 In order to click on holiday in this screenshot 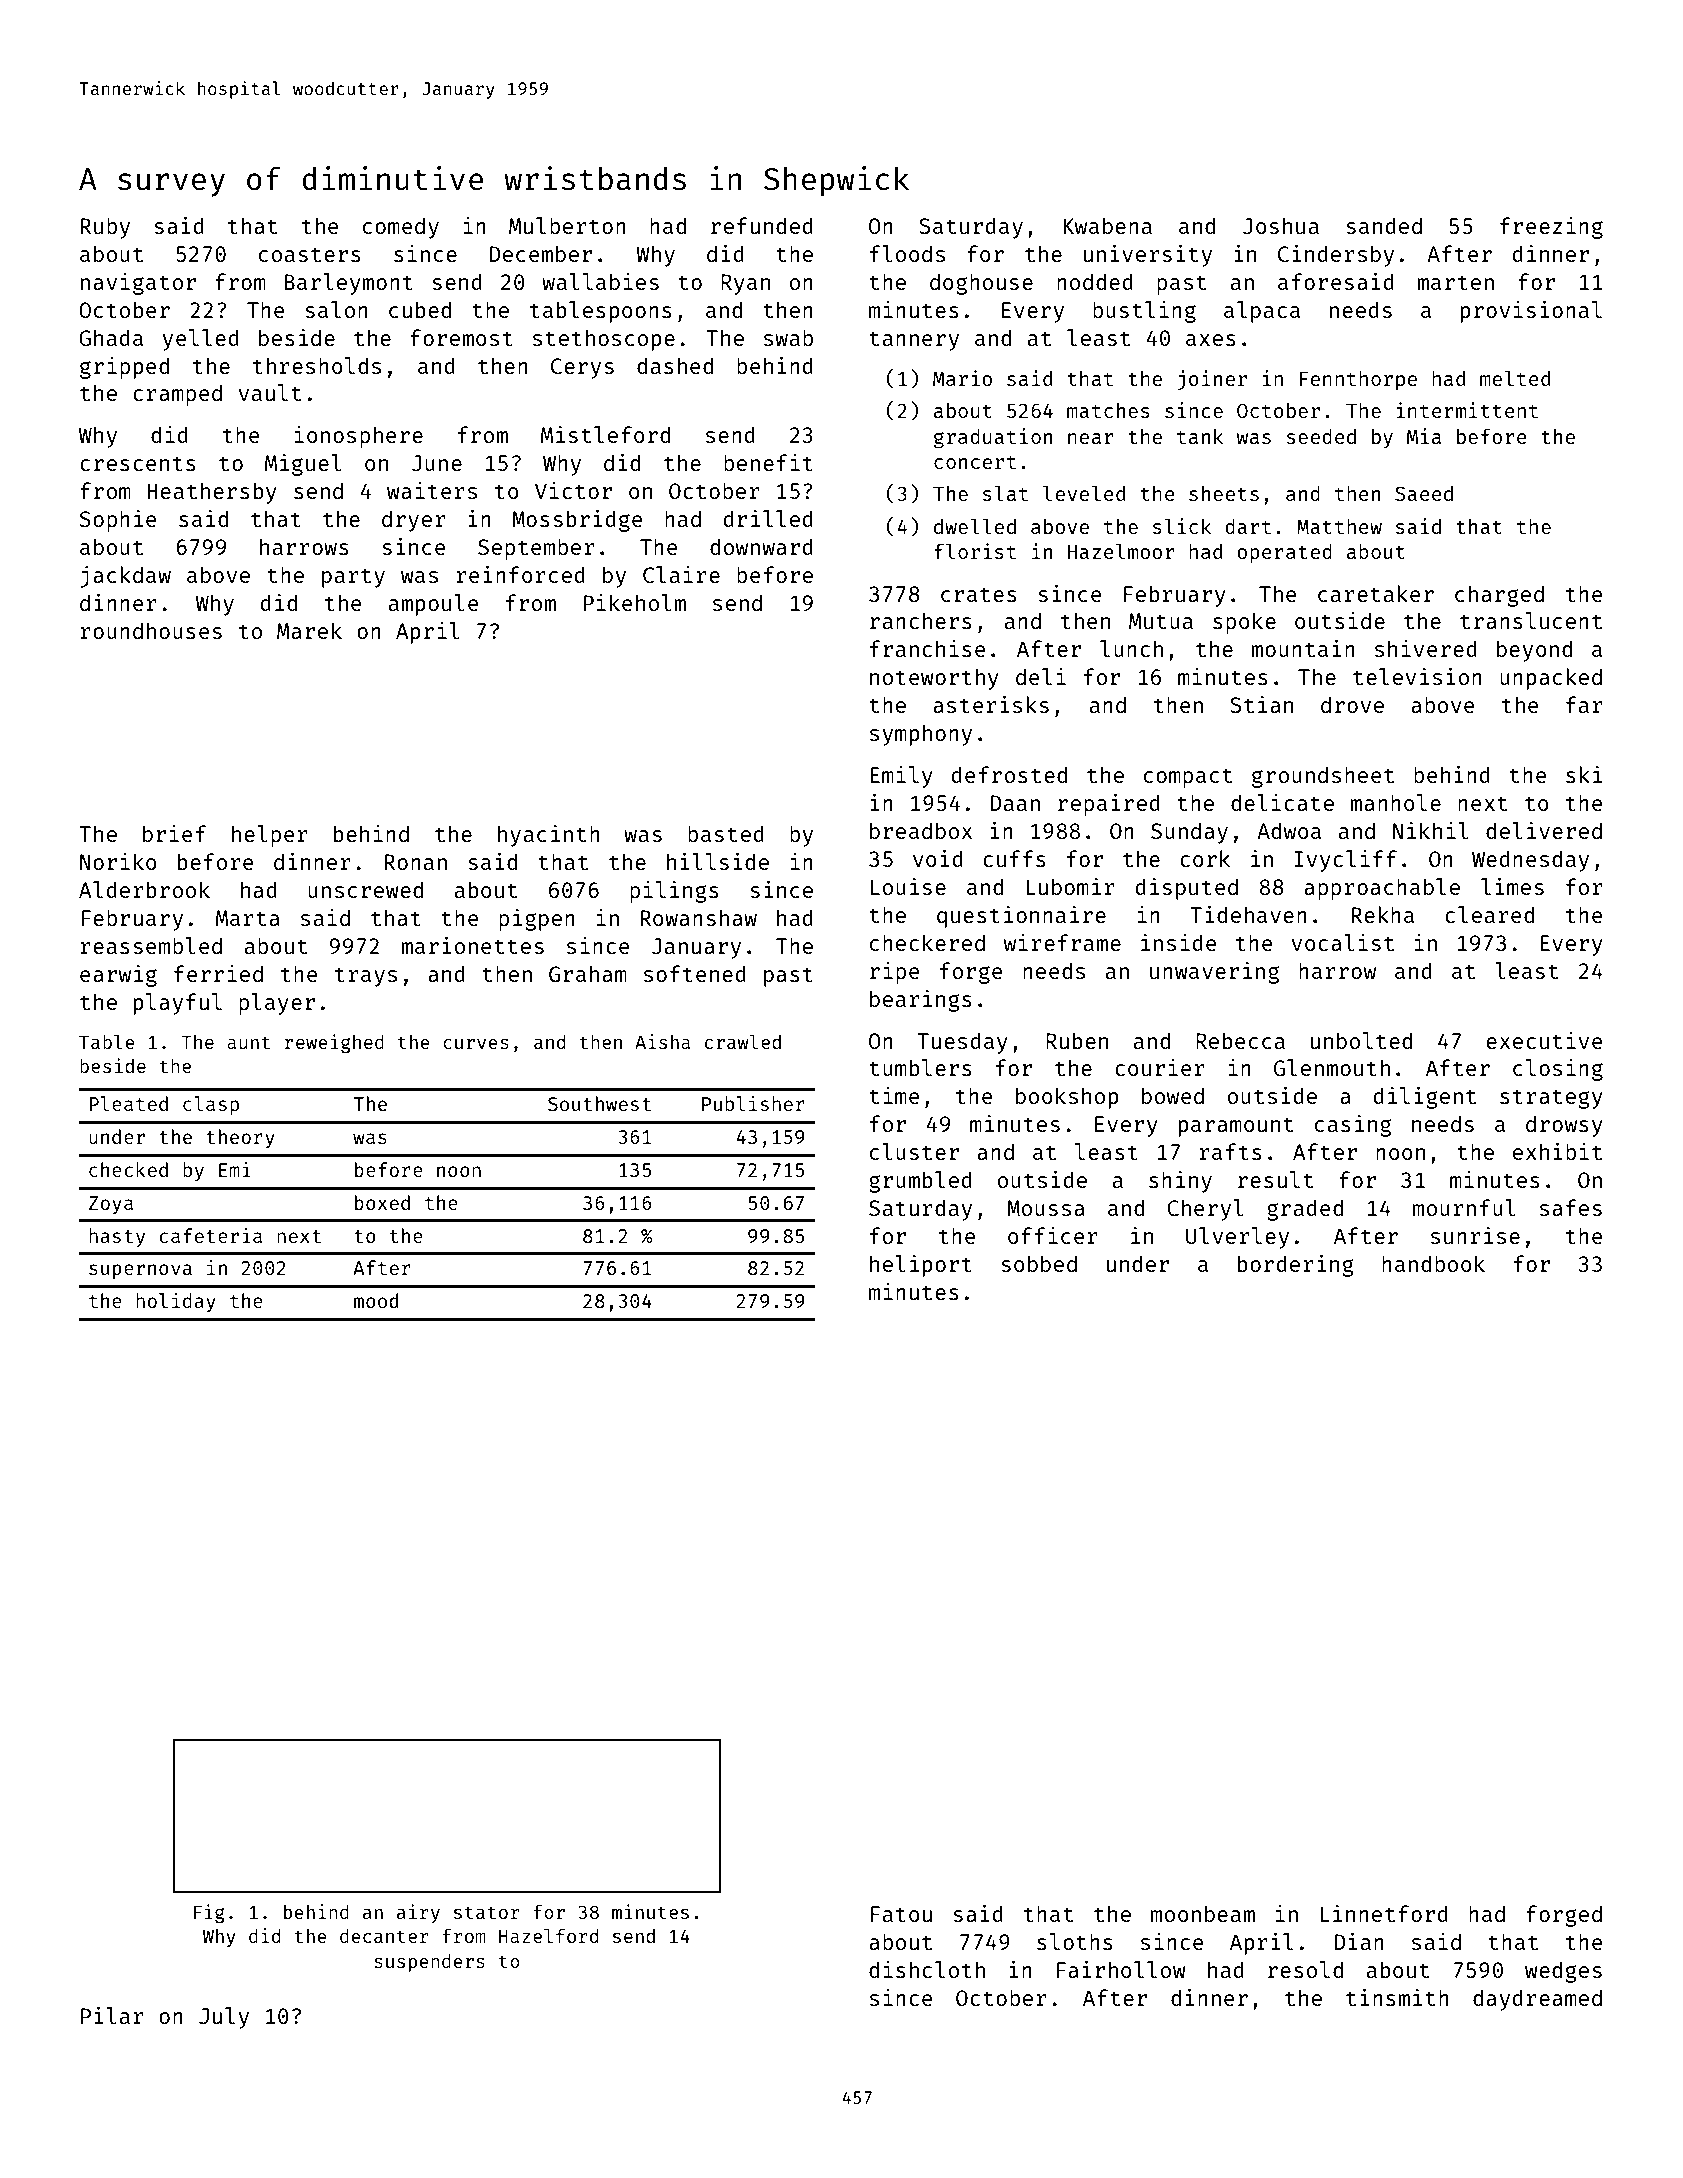, I will do `click(176, 1302)`.
